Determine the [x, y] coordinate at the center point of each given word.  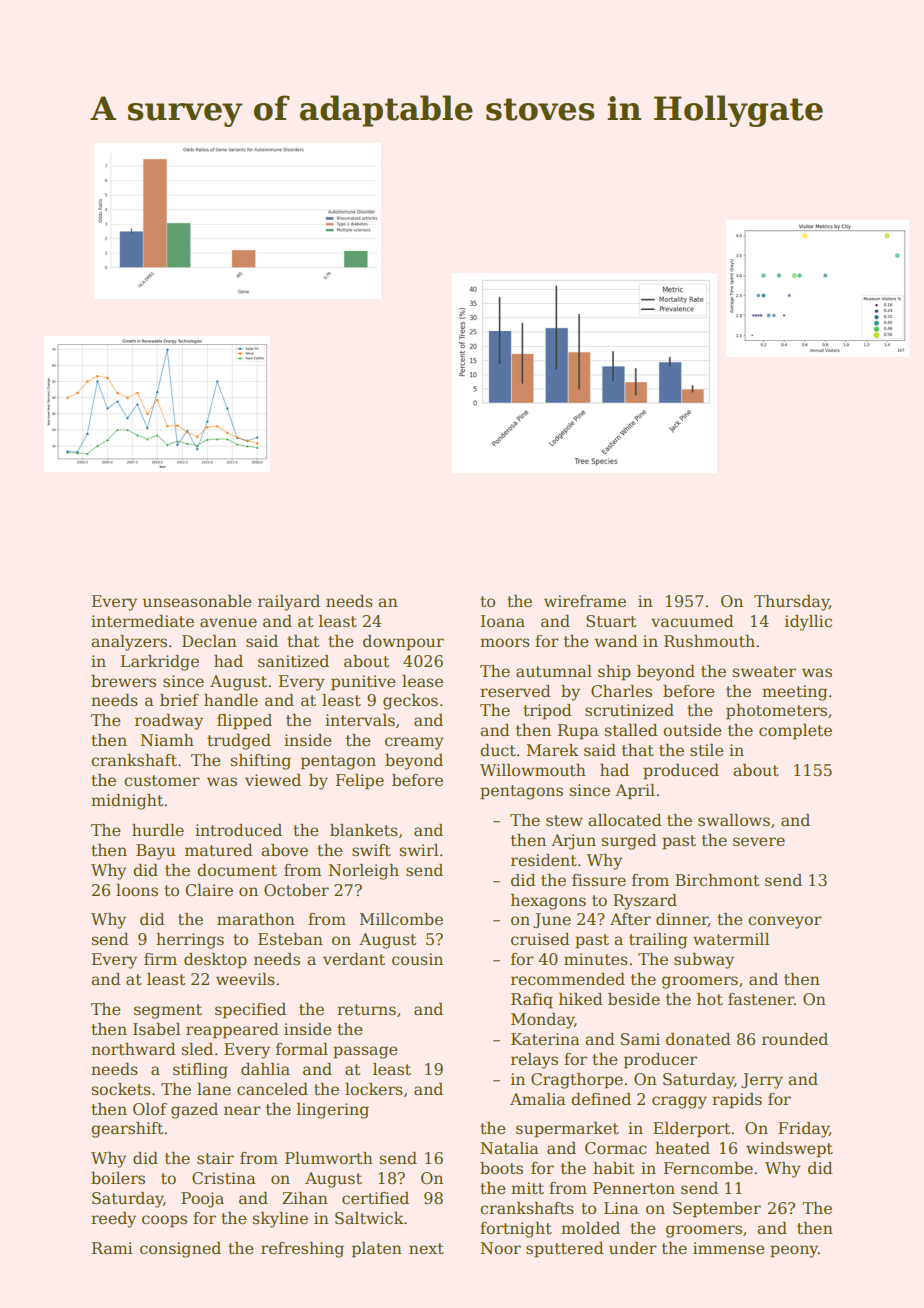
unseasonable [197, 601]
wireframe [585, 601]
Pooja [202, 1200]
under [633, 1248]
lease [422, 681]
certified [375, 1198]
